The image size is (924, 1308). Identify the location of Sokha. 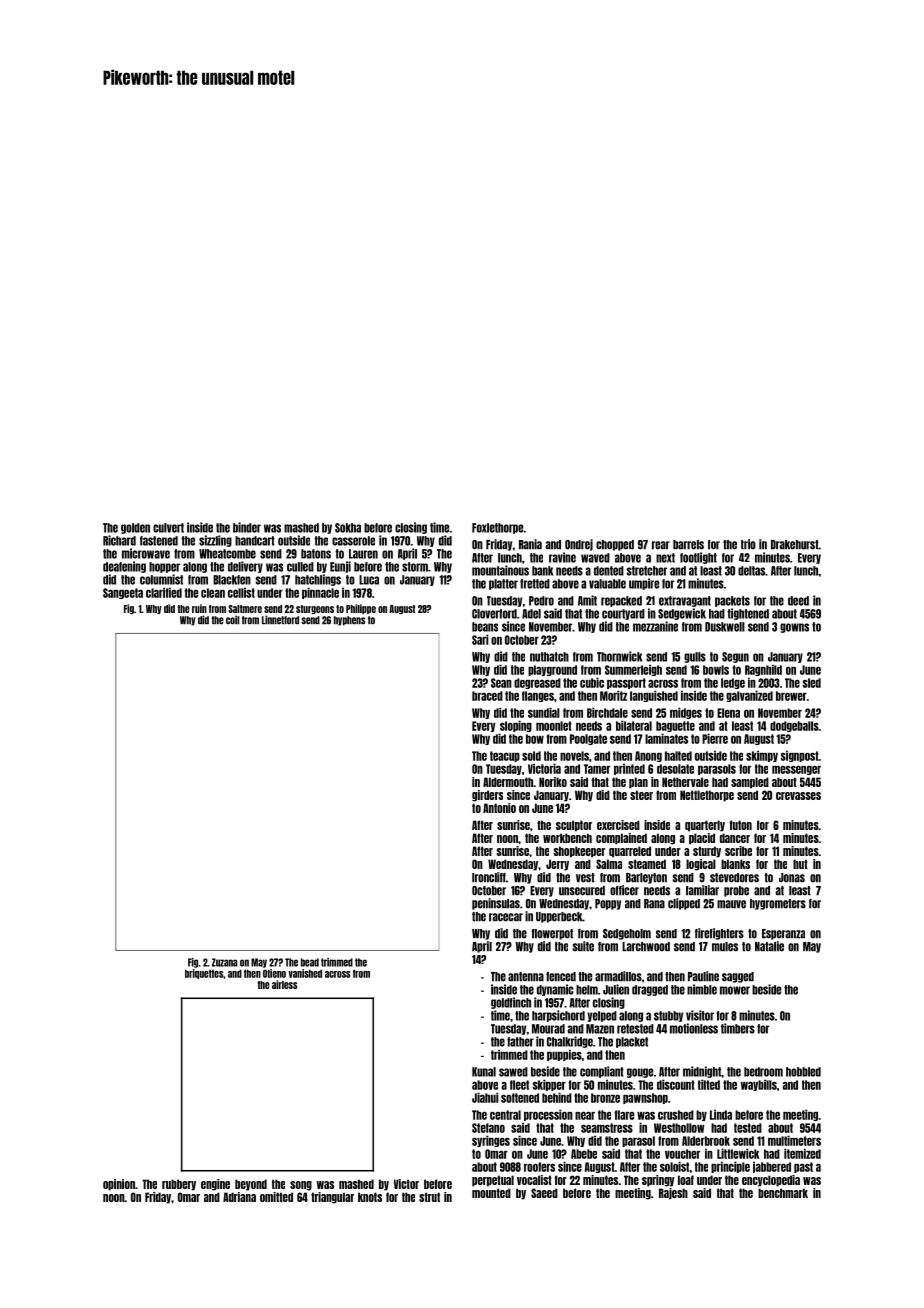
(348, 528).
